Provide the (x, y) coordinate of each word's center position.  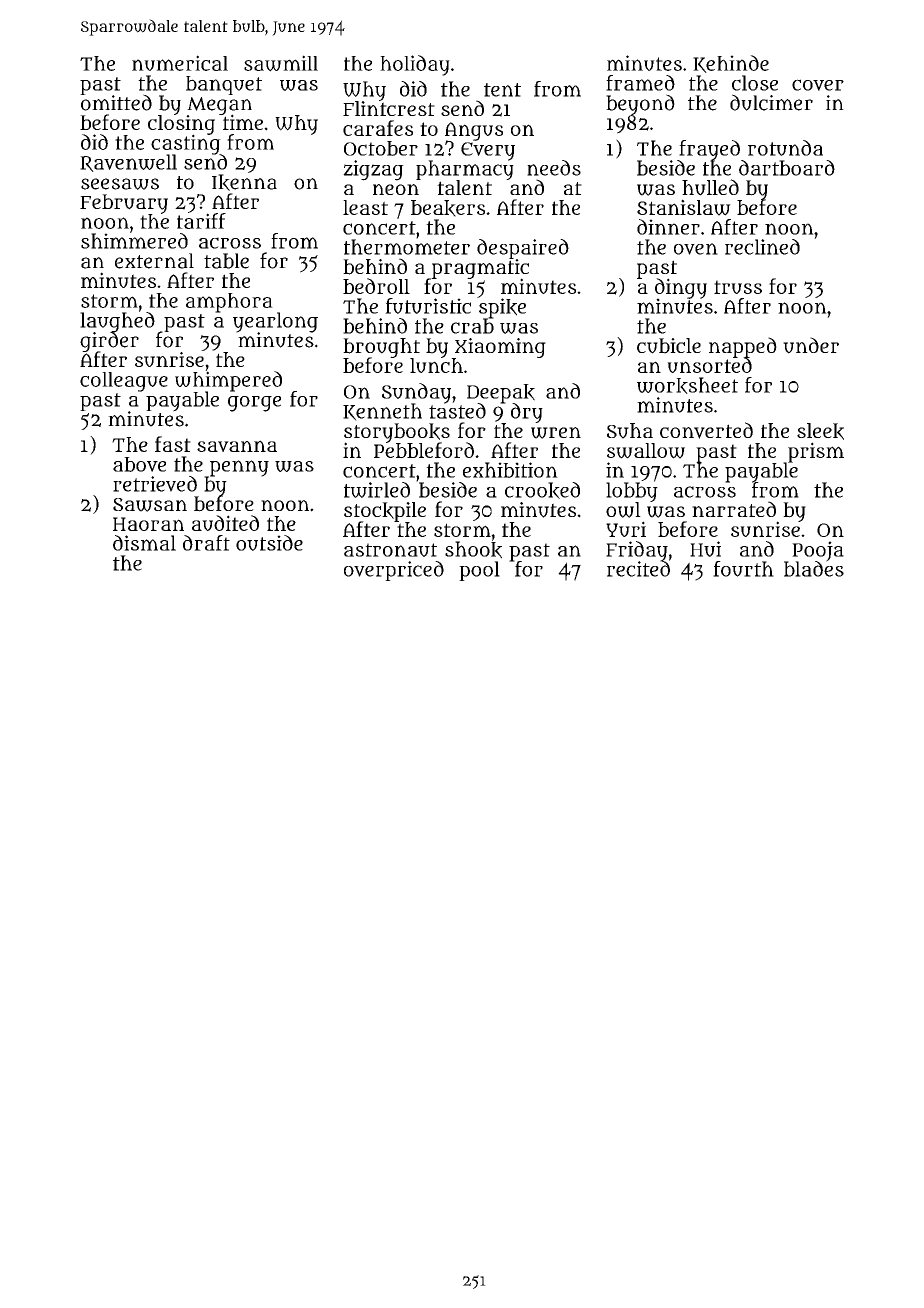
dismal (144, 543)
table (226, 261)
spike (502, 308)
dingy (681, 288)
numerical (180, 63)
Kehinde (731, 64)
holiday (415, 65)
